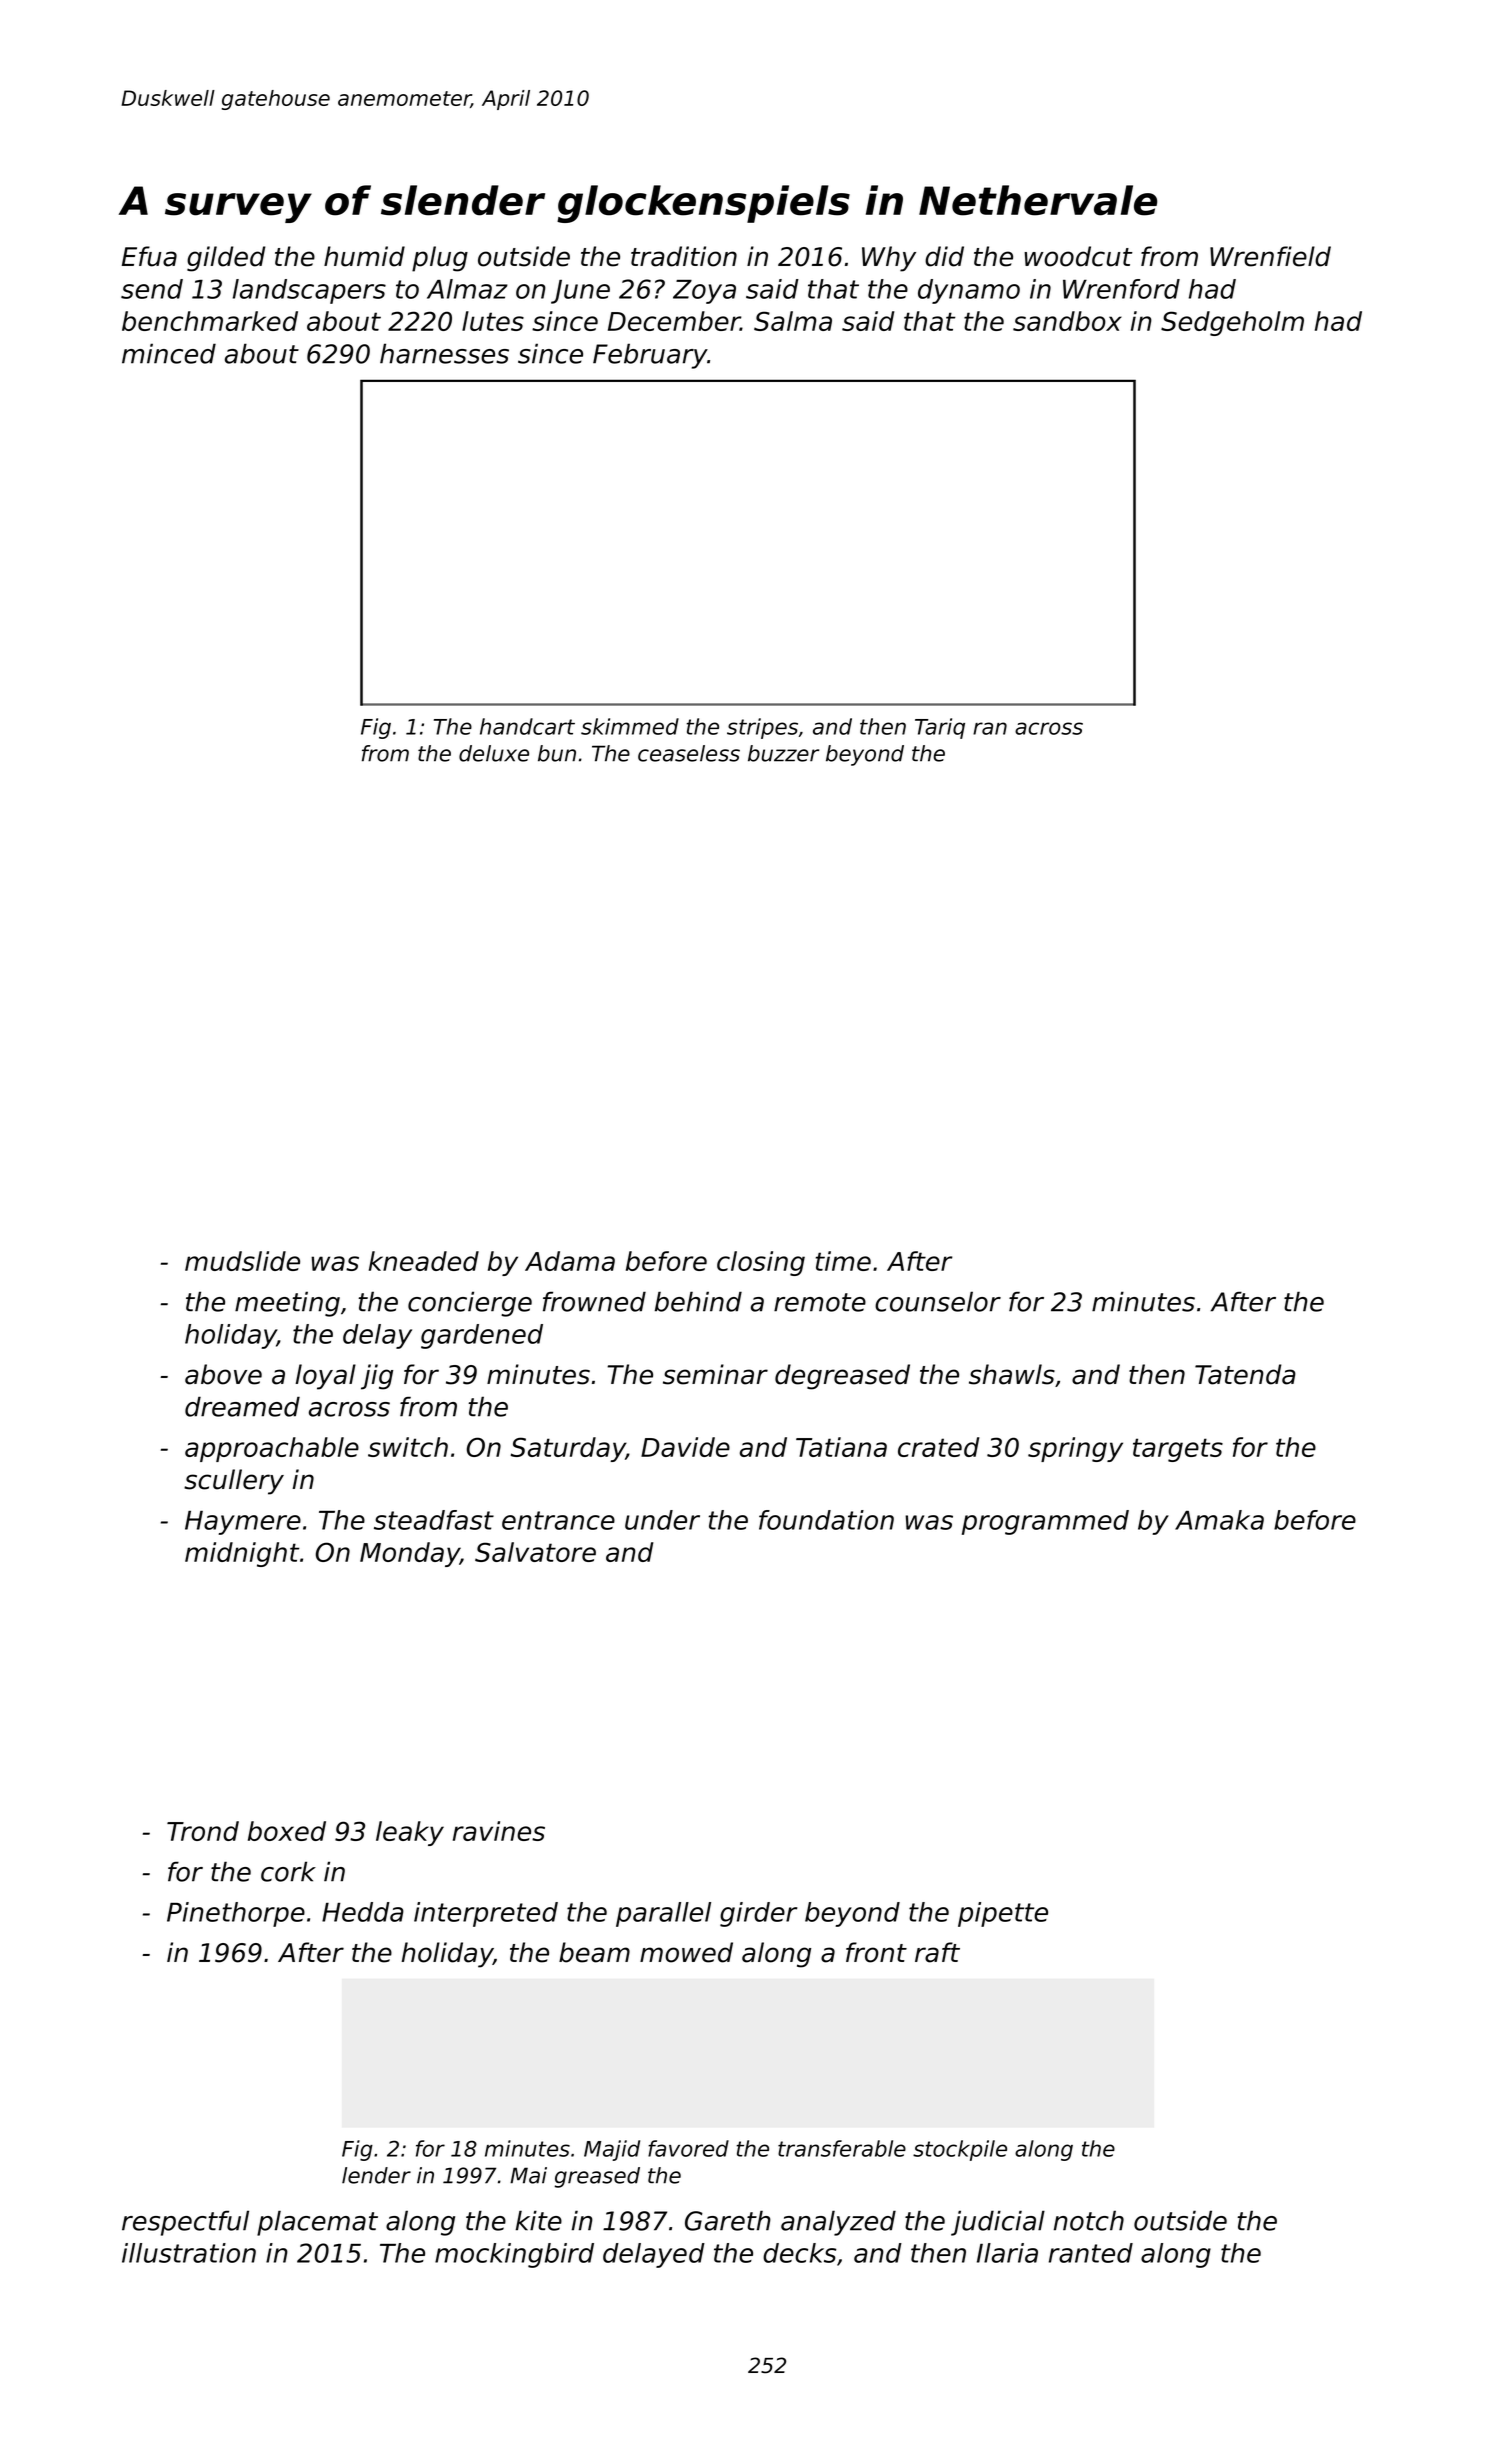  Describe the element at coordinates (189, 2253) in the image. I see `illustration` at that location.
